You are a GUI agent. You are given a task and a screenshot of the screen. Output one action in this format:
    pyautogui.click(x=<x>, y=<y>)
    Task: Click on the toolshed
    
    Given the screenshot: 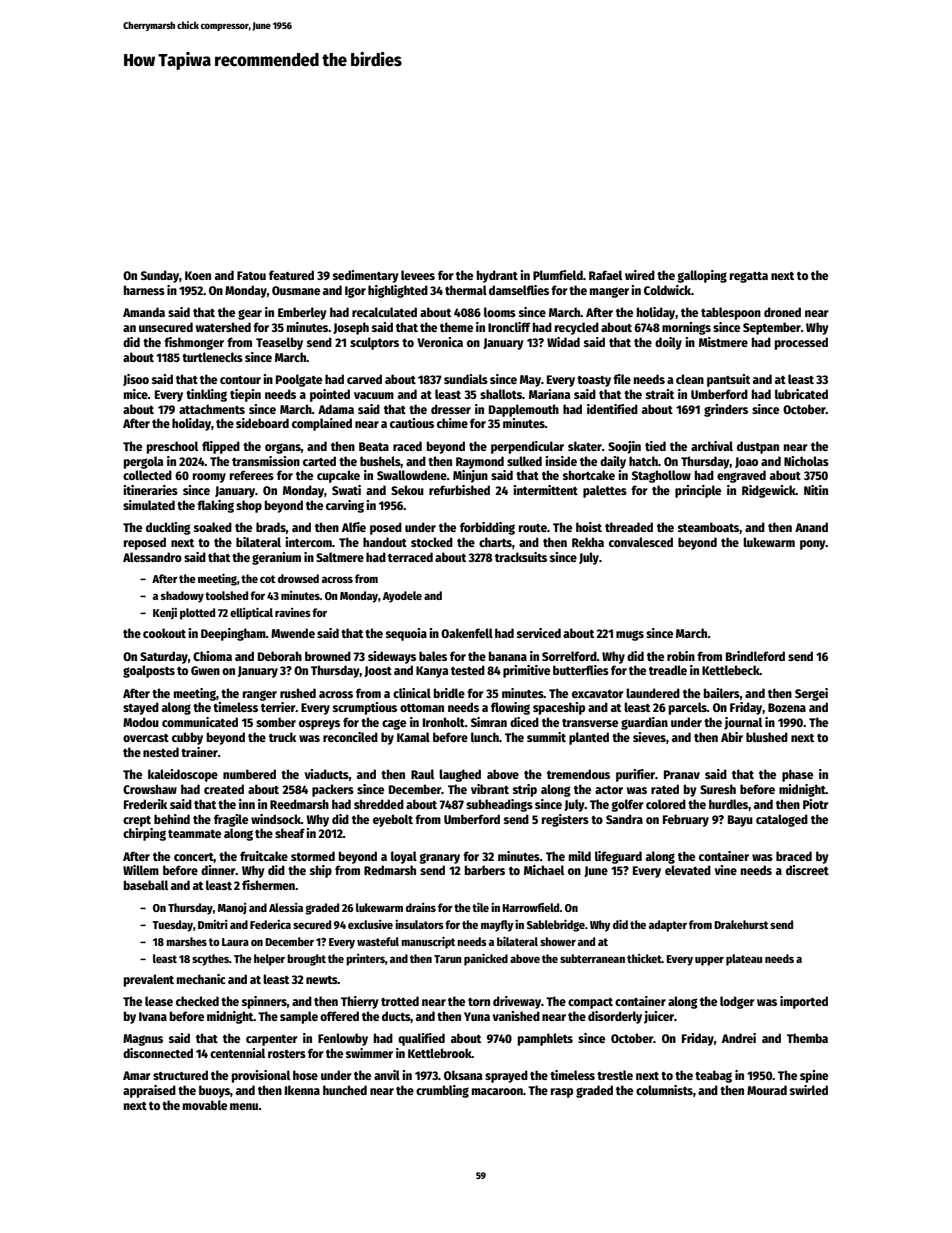 What is the action you would take?
    pyautogui.click(x=226, y=595)
